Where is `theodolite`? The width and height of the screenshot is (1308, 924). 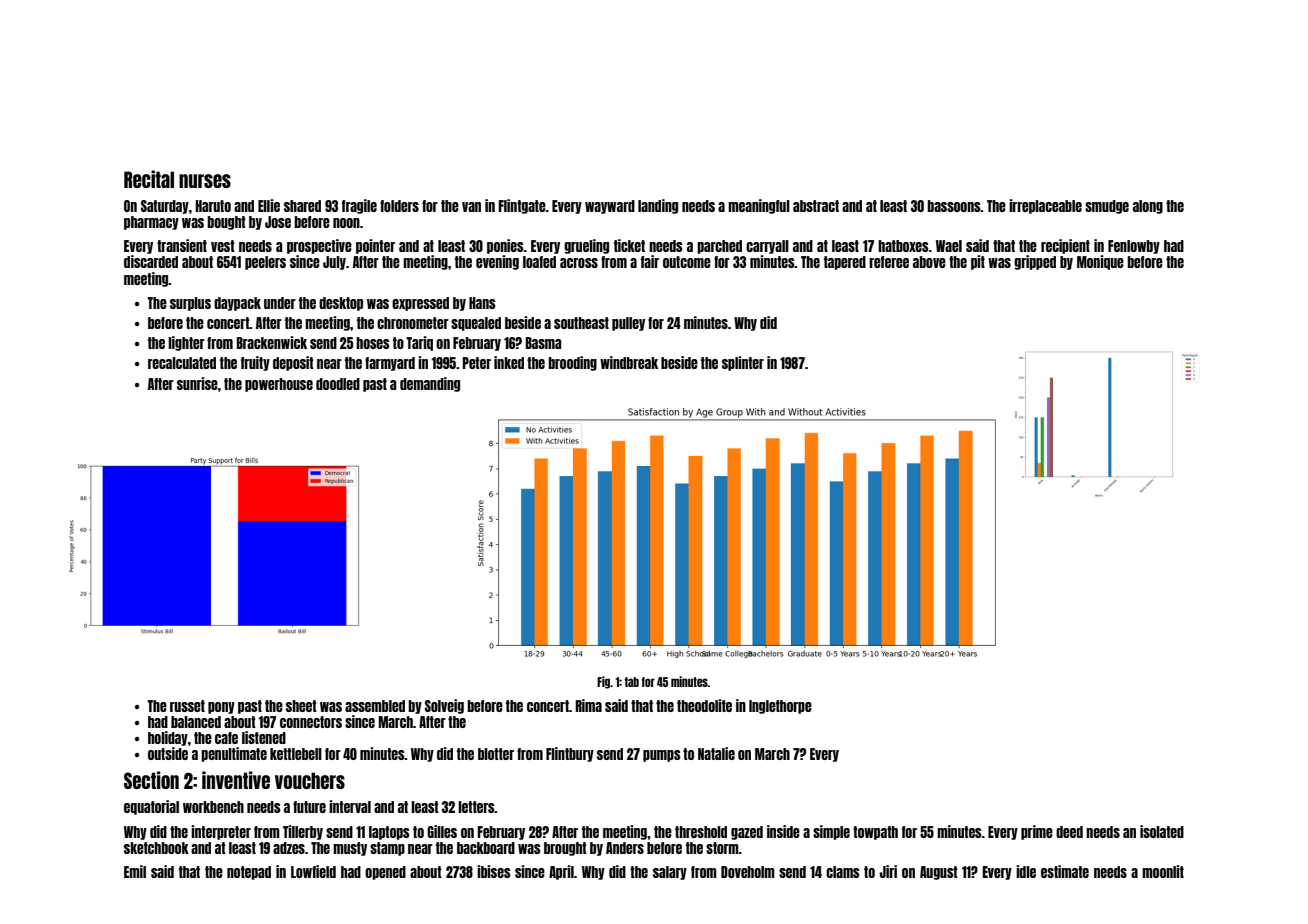
theodolite is located at coordinates (704, 705).
